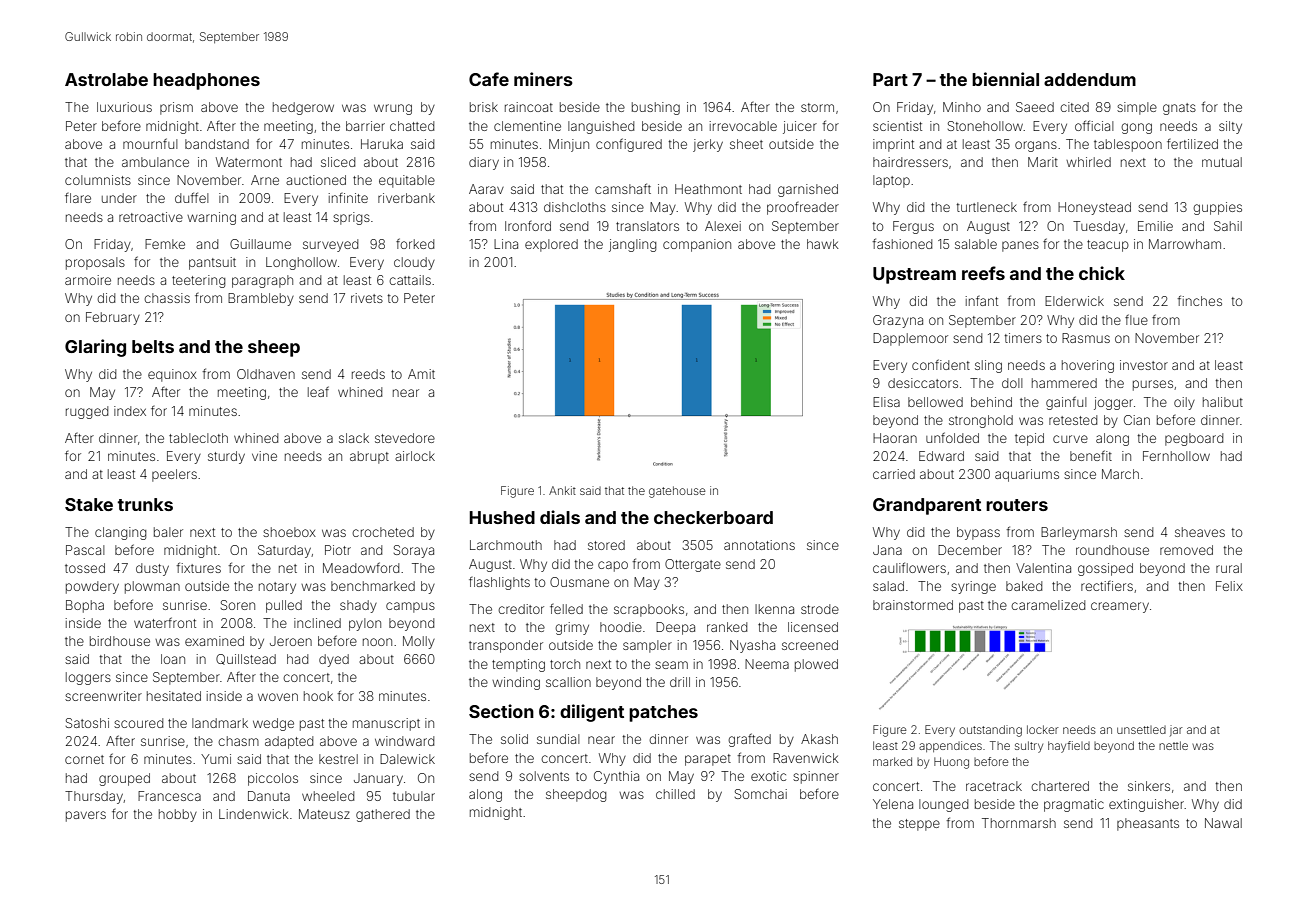 The height and width of the page is (924, 1308). Describe the element at coordinates (677, 492) in the page. I see `gatehouse` at that location.
